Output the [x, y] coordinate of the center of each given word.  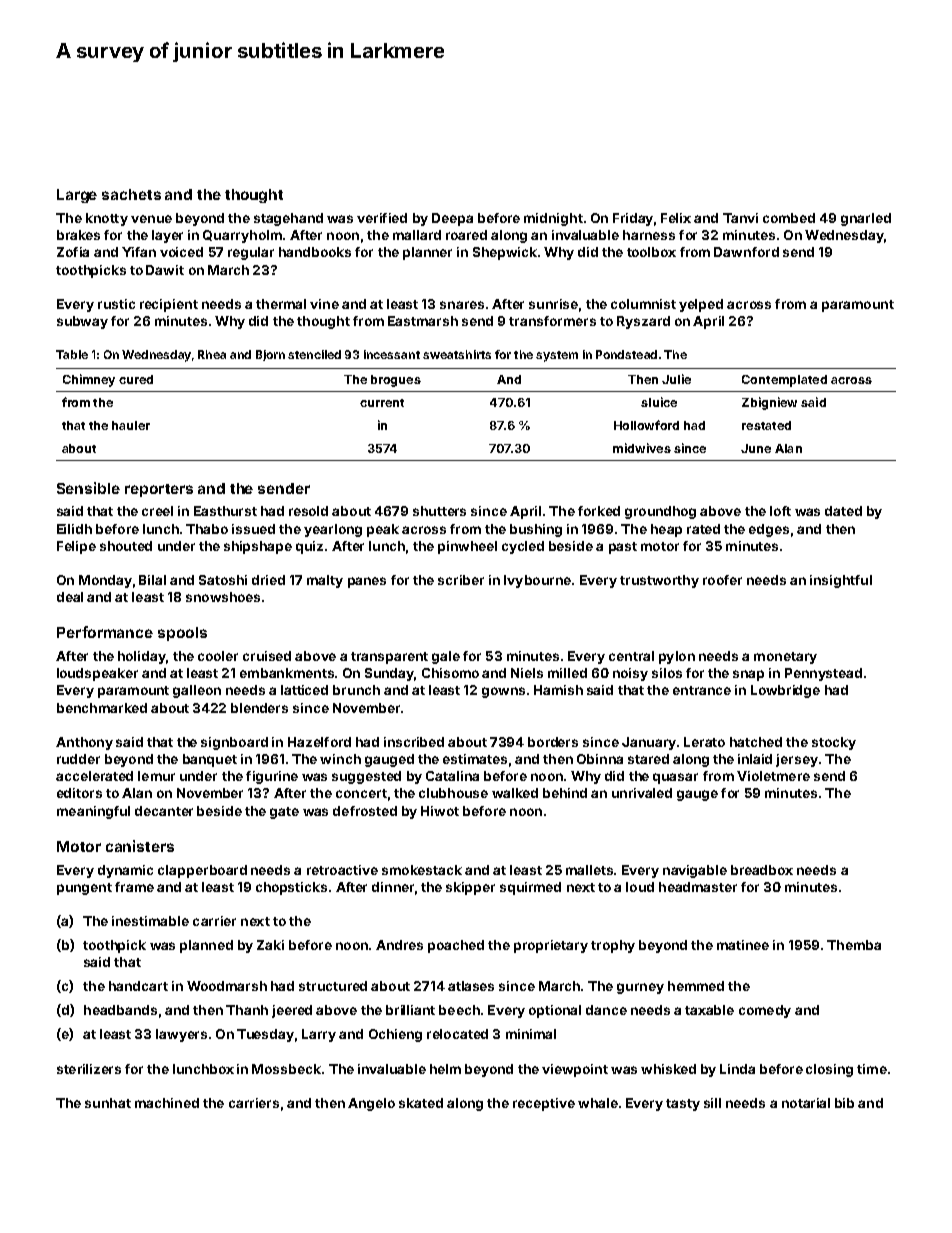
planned [206, 946]
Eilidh [74, 529]
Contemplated [784, 381]
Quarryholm [242, 236]
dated [843, 511]
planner [427, 253]
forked [599, 511]
